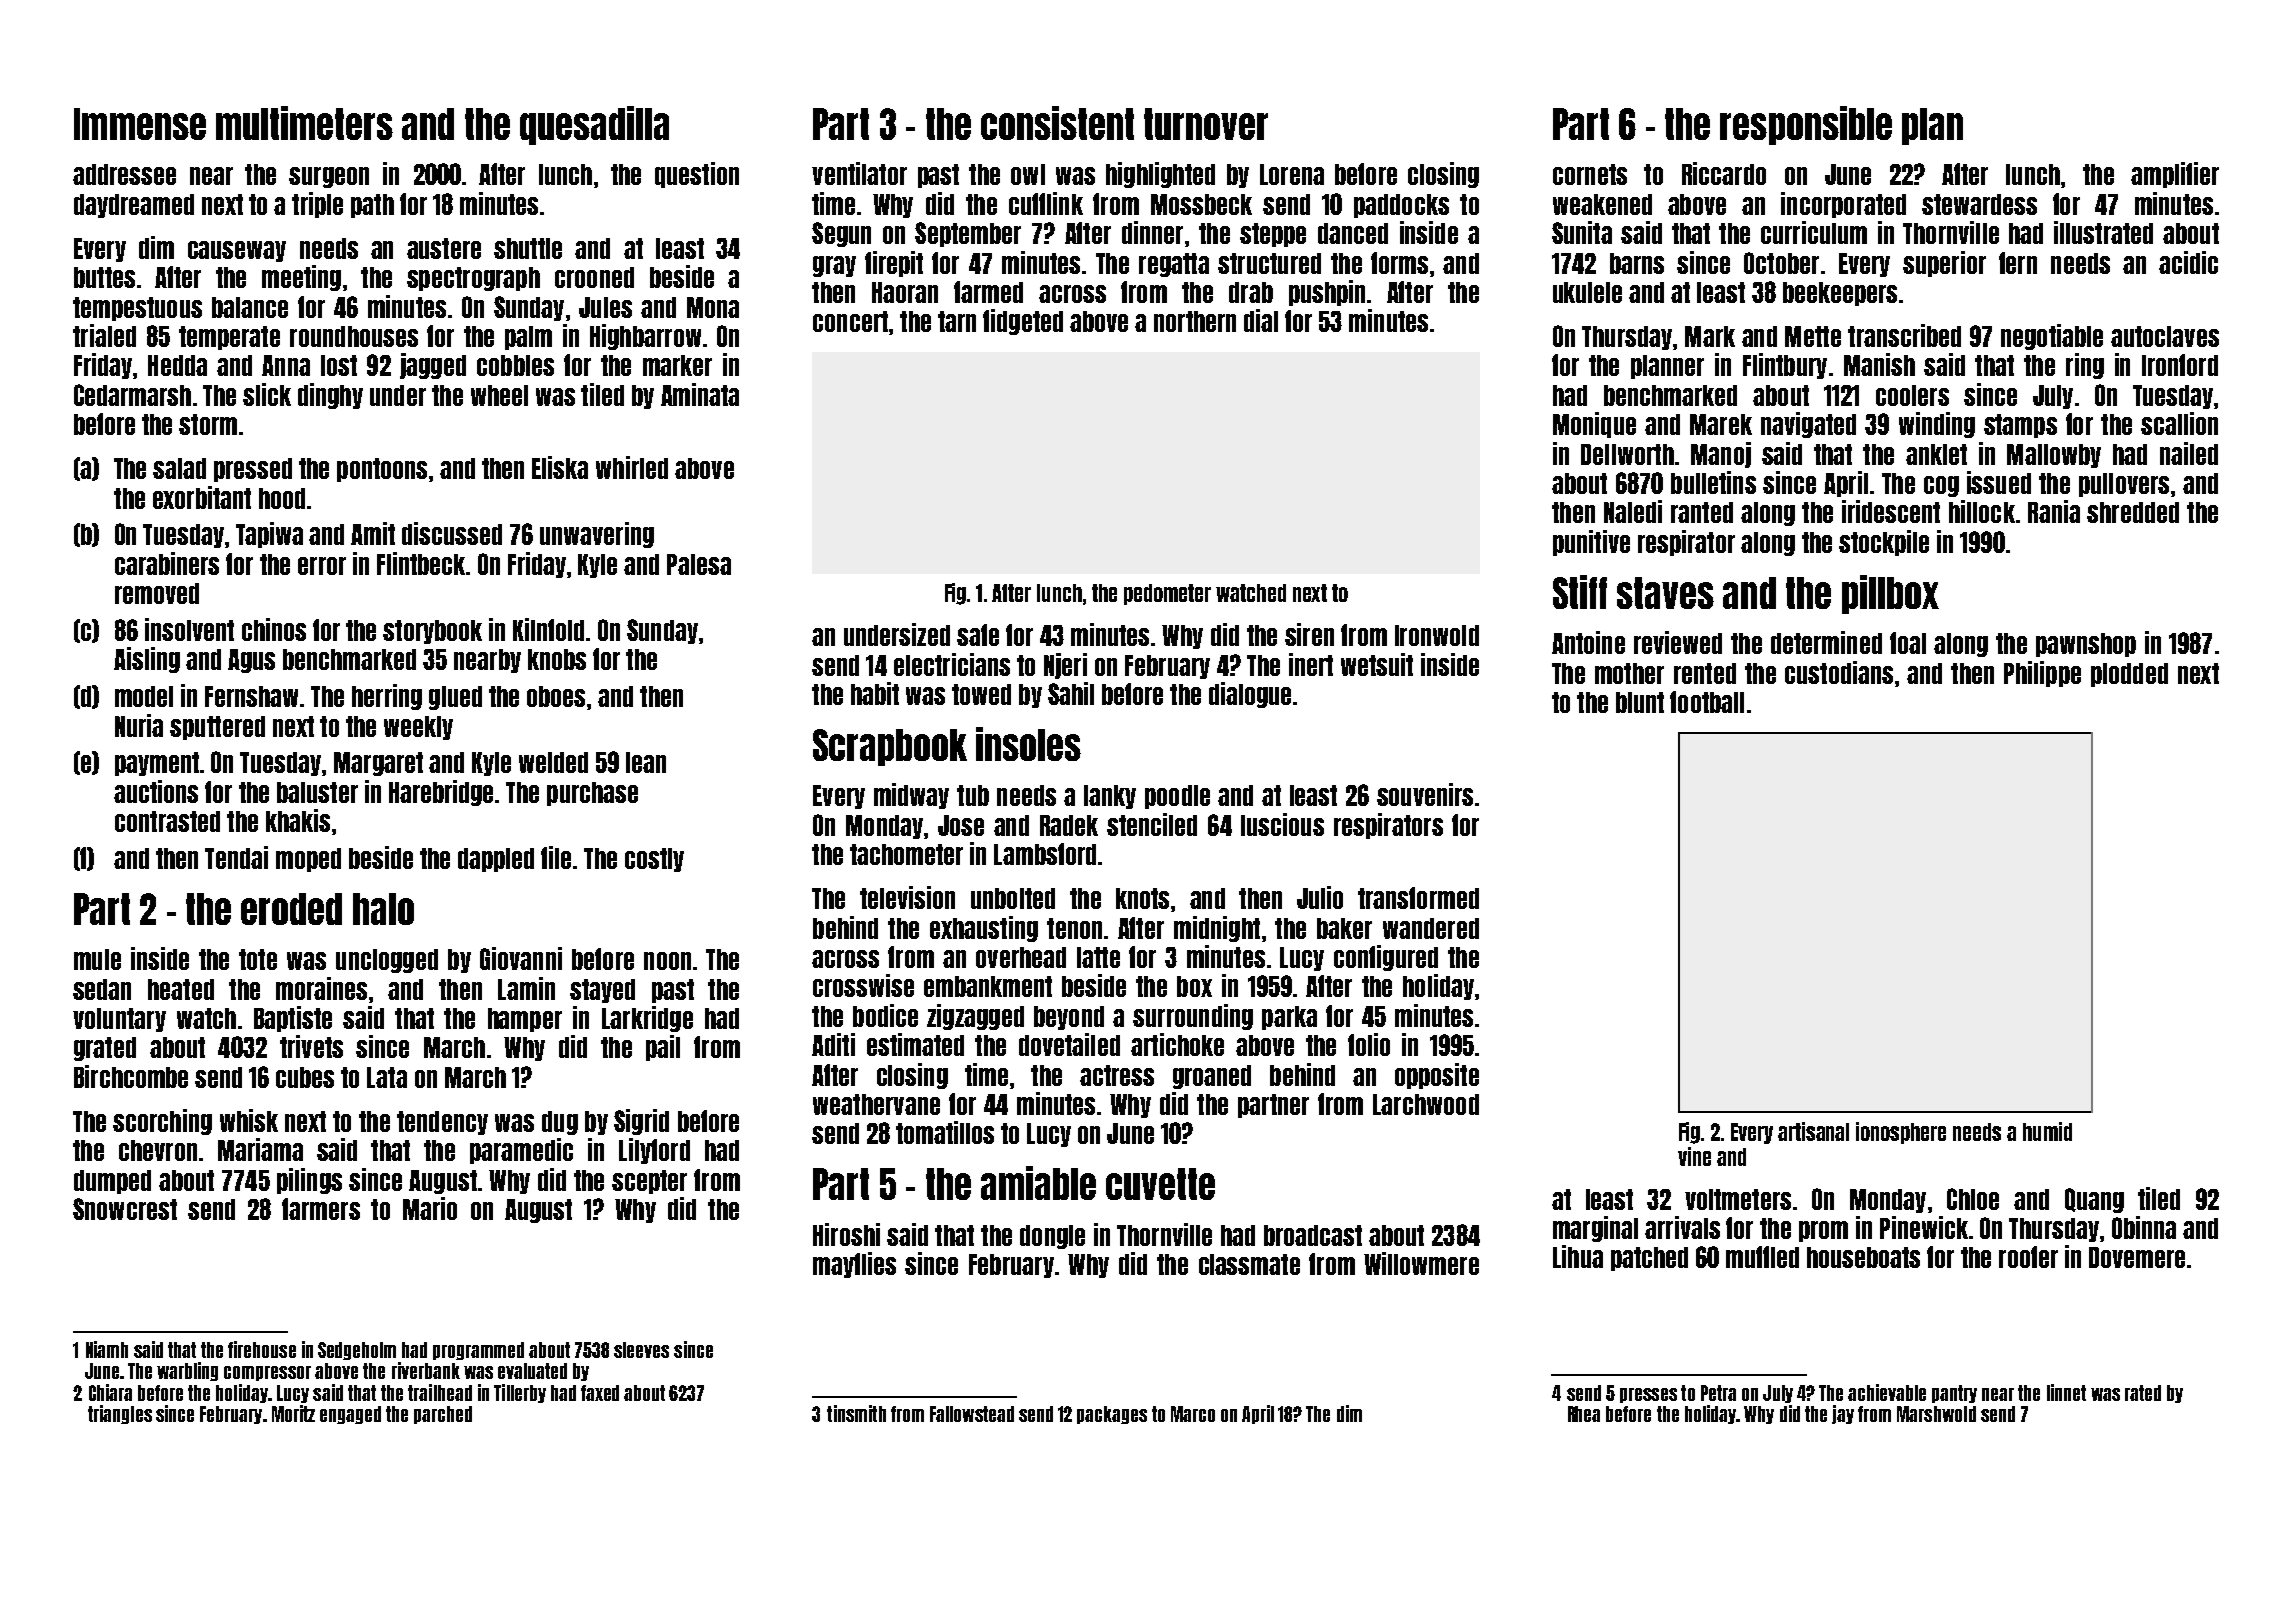 This document has height=1620, width=2292. I want to click on baluster, so click(317, 792).
